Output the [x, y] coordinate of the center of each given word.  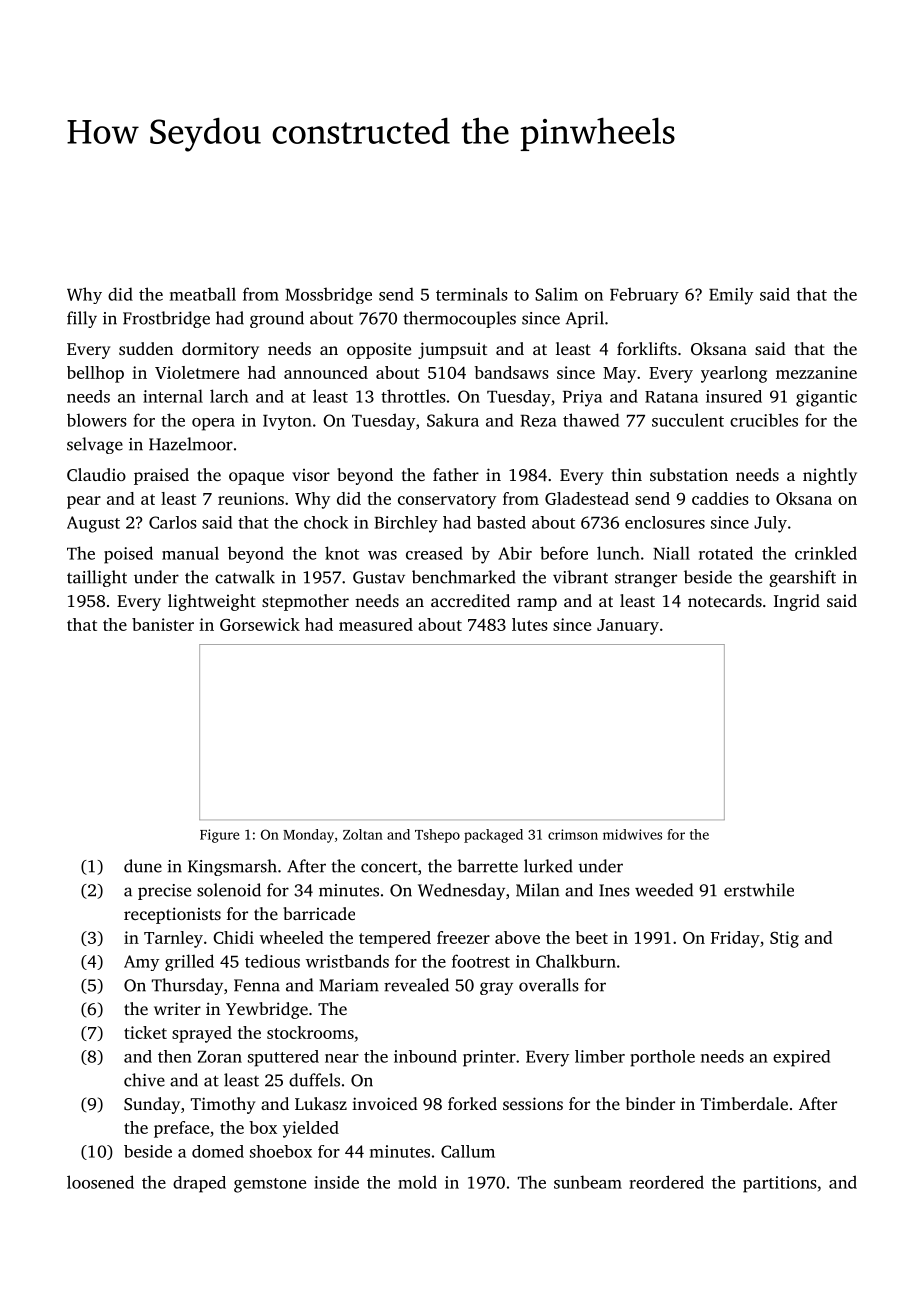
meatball [203, 294]
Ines [614, 890]
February [644, 296]
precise [164, 892]
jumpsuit [452, 350]
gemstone [270, 1185]
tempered [395, 939]
